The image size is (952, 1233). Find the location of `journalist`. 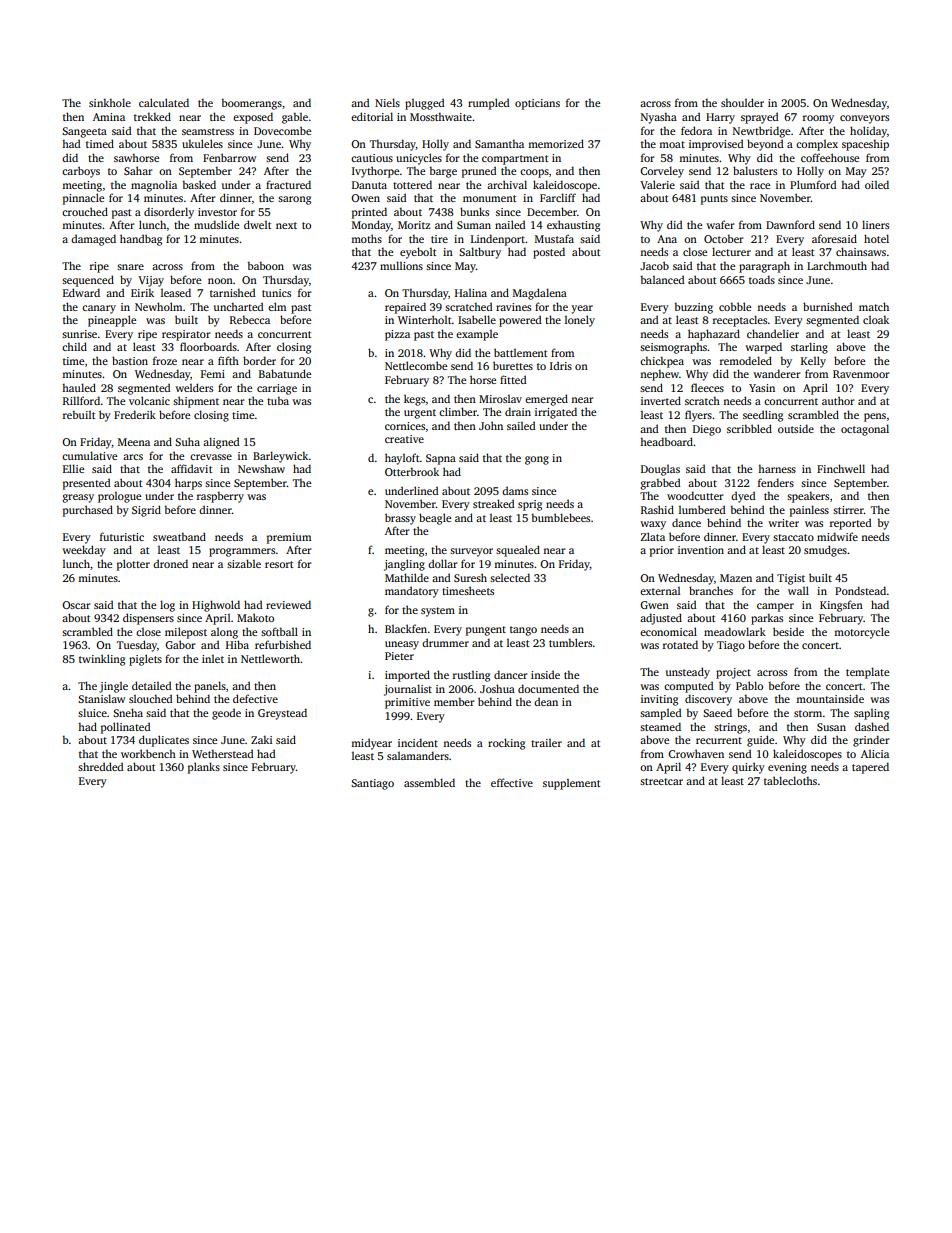

journalist is located at coordinates (408, 690).
